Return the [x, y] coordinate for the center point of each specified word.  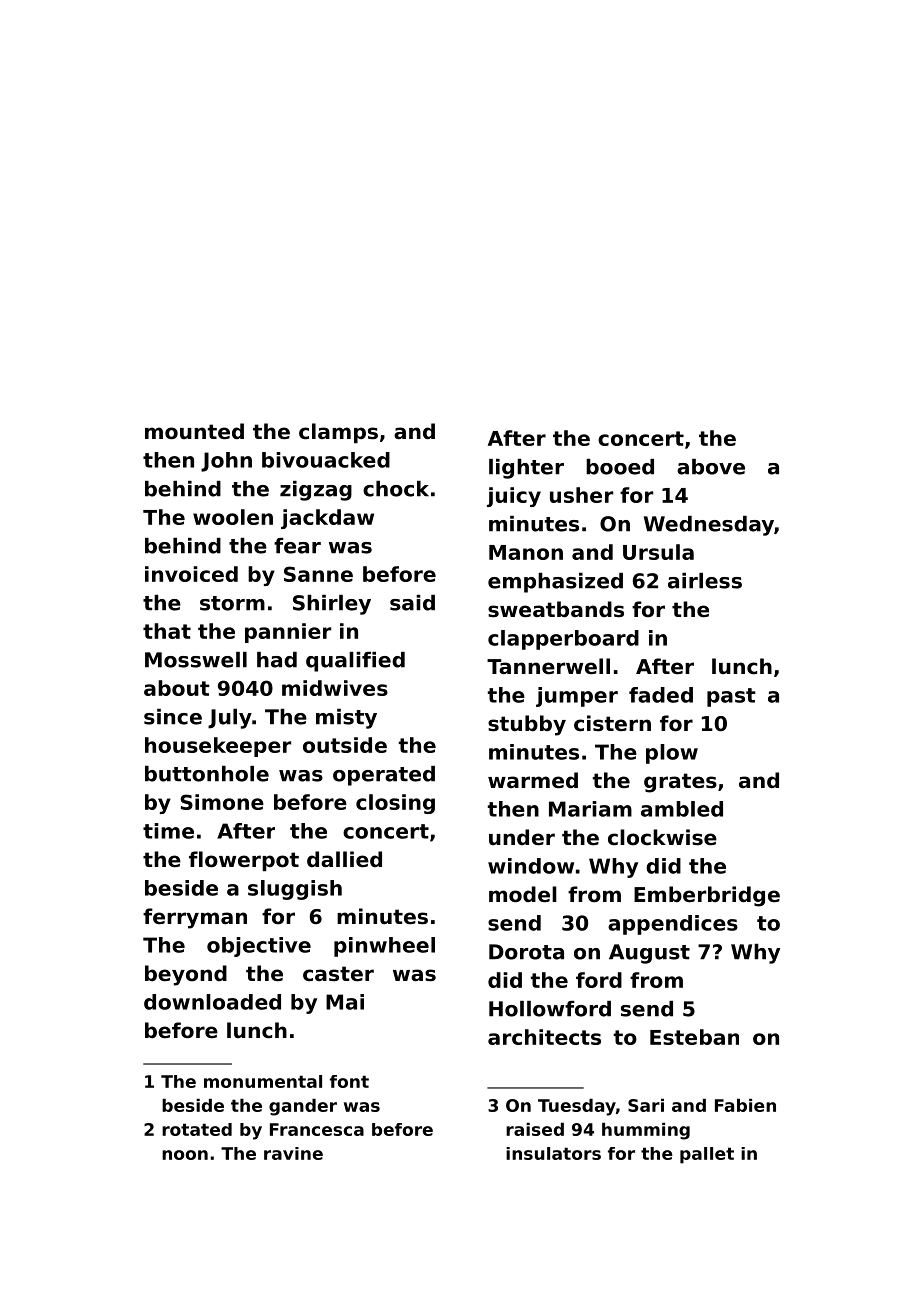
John [226, 462]
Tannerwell [548, 666]
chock [396, 489]
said [412, 603]
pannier [288, 633]
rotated [197, 1129]
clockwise [662, 837]
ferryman [195, 918]
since [173, 717]
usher [581, 495]
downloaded [212, 1002]
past [731, 697]
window [531, 866]
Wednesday [709, 526]
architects [544, 1037]
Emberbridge [707, 896]
